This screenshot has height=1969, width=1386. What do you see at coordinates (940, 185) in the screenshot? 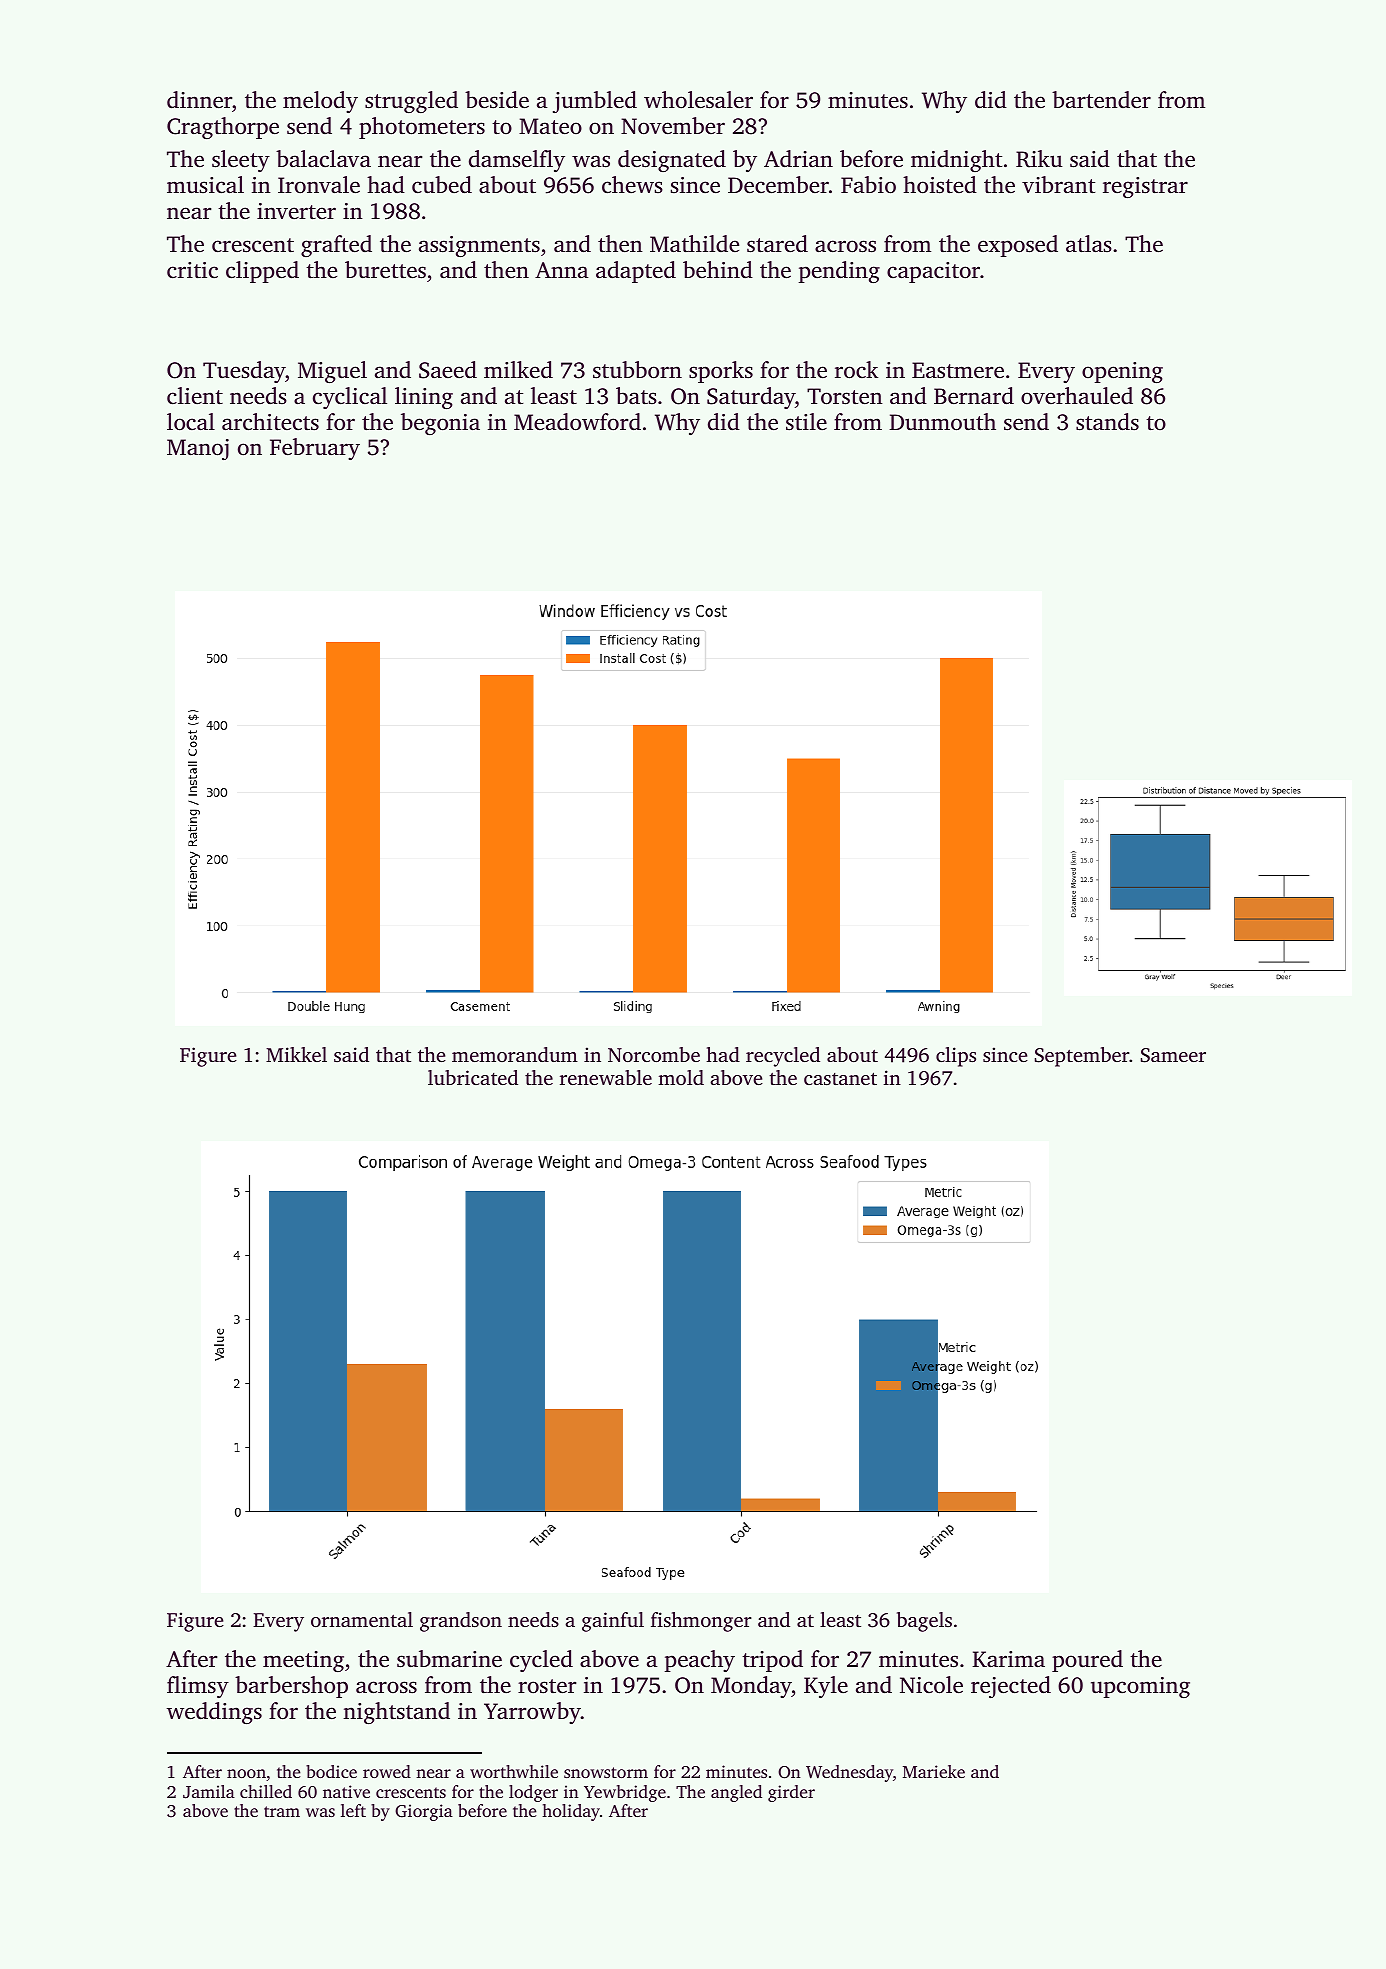
I see `hoisted` at bounding box center [940, 185].
